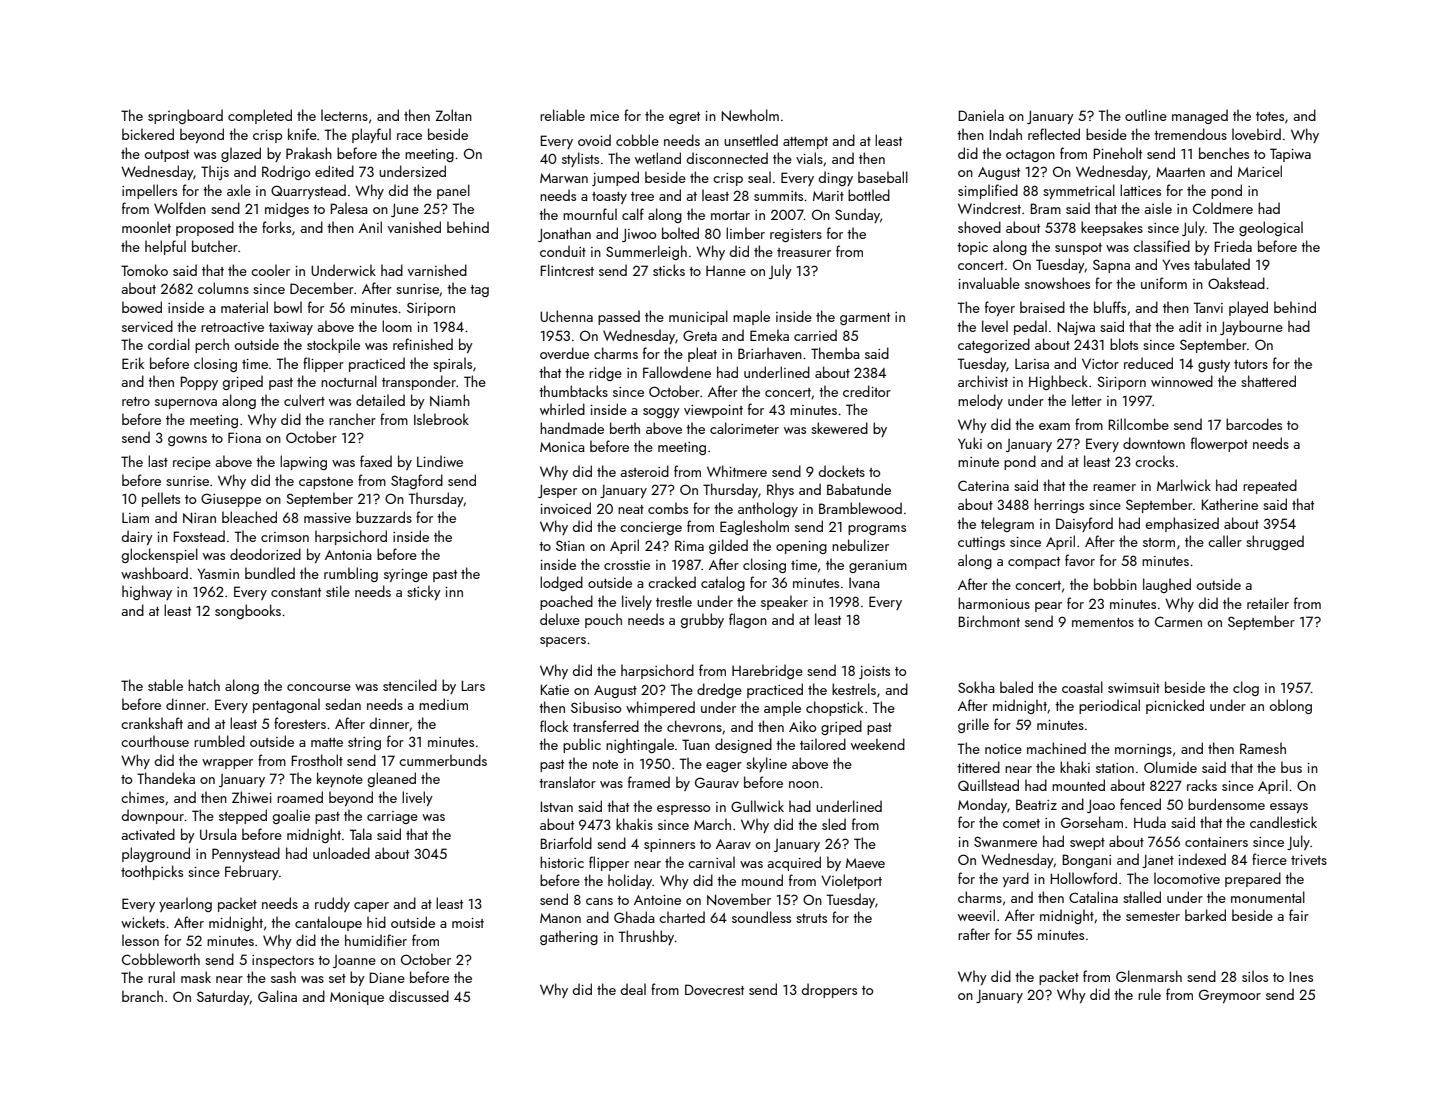 Image resolution: width=1449 pixels, height=1120 pixels. What do you see at coordinates (1082, 687) in the page?
I see `coastal` at bounding box center [1082, 687].
